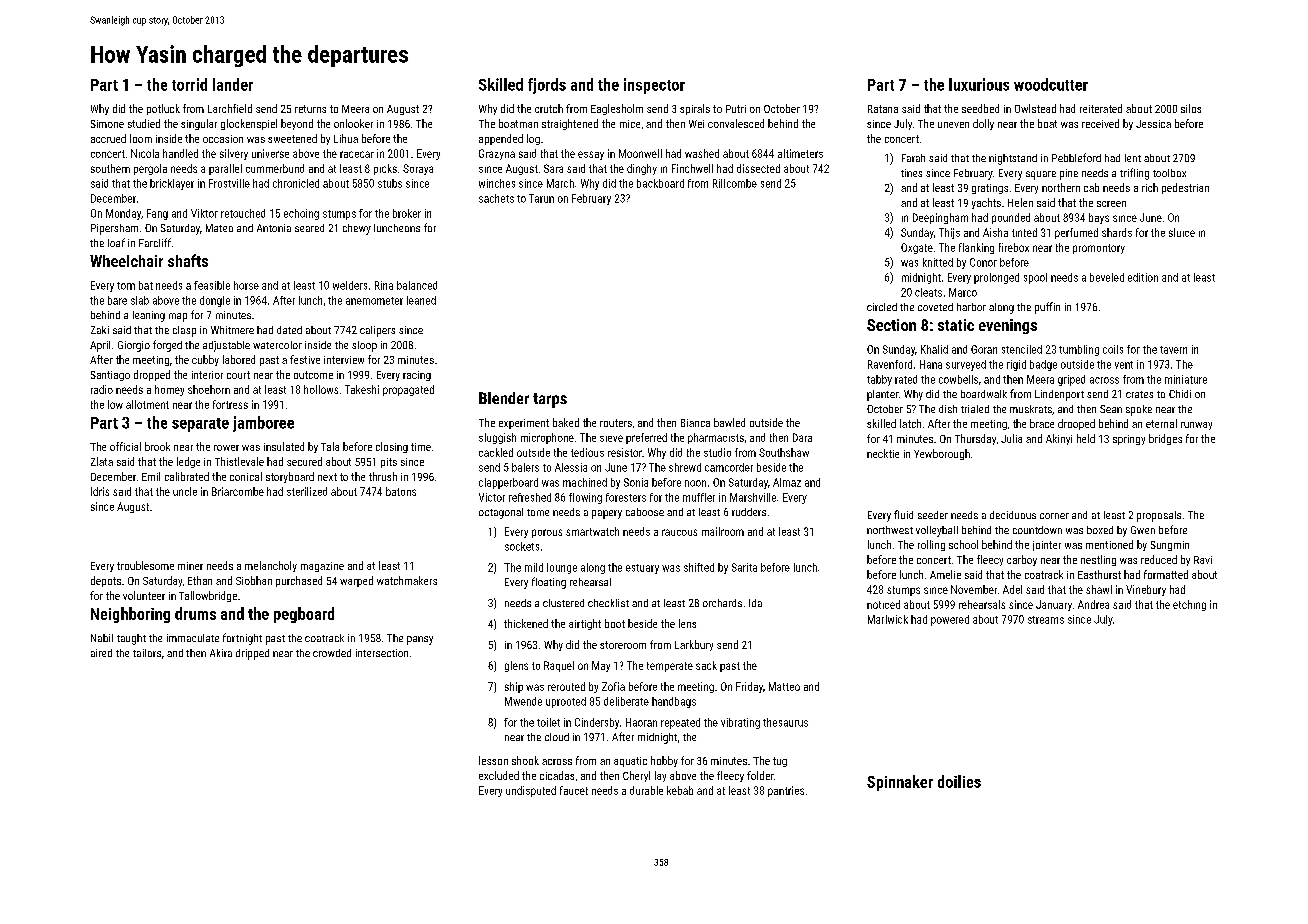 Image resolution: width=1308 pixels, height=924 pixels. What do you see at coordinates (1143, 277) in the document?
I see `edition` at bounding box center [1143, 277].
